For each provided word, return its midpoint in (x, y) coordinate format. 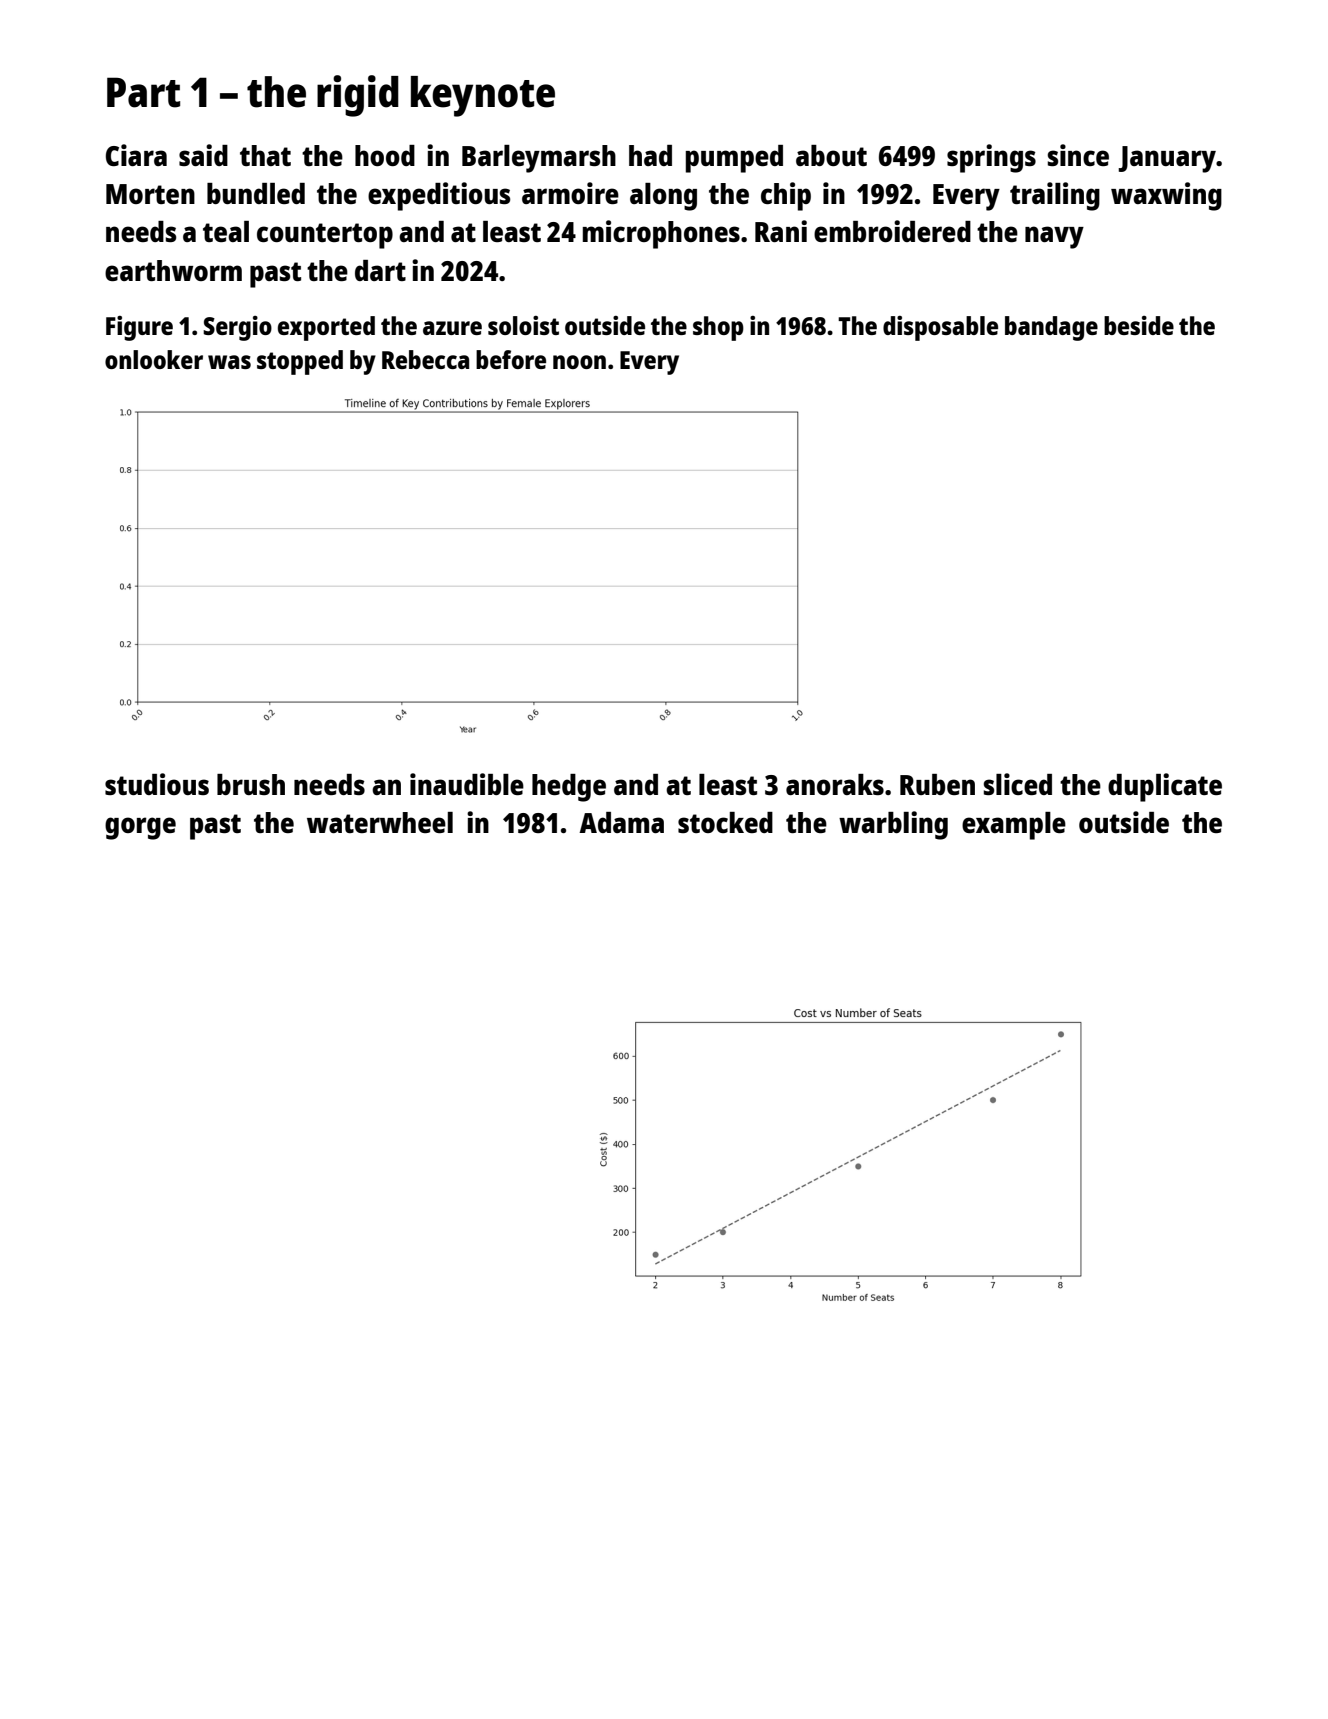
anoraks (835, 784)
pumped (734, 159)
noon (579, 362)
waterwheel (380, 822)
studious (157, 784)
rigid (358, 96)
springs (991, 158)
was (229, 362)
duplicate (1165, 787)
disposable (940, 328)
